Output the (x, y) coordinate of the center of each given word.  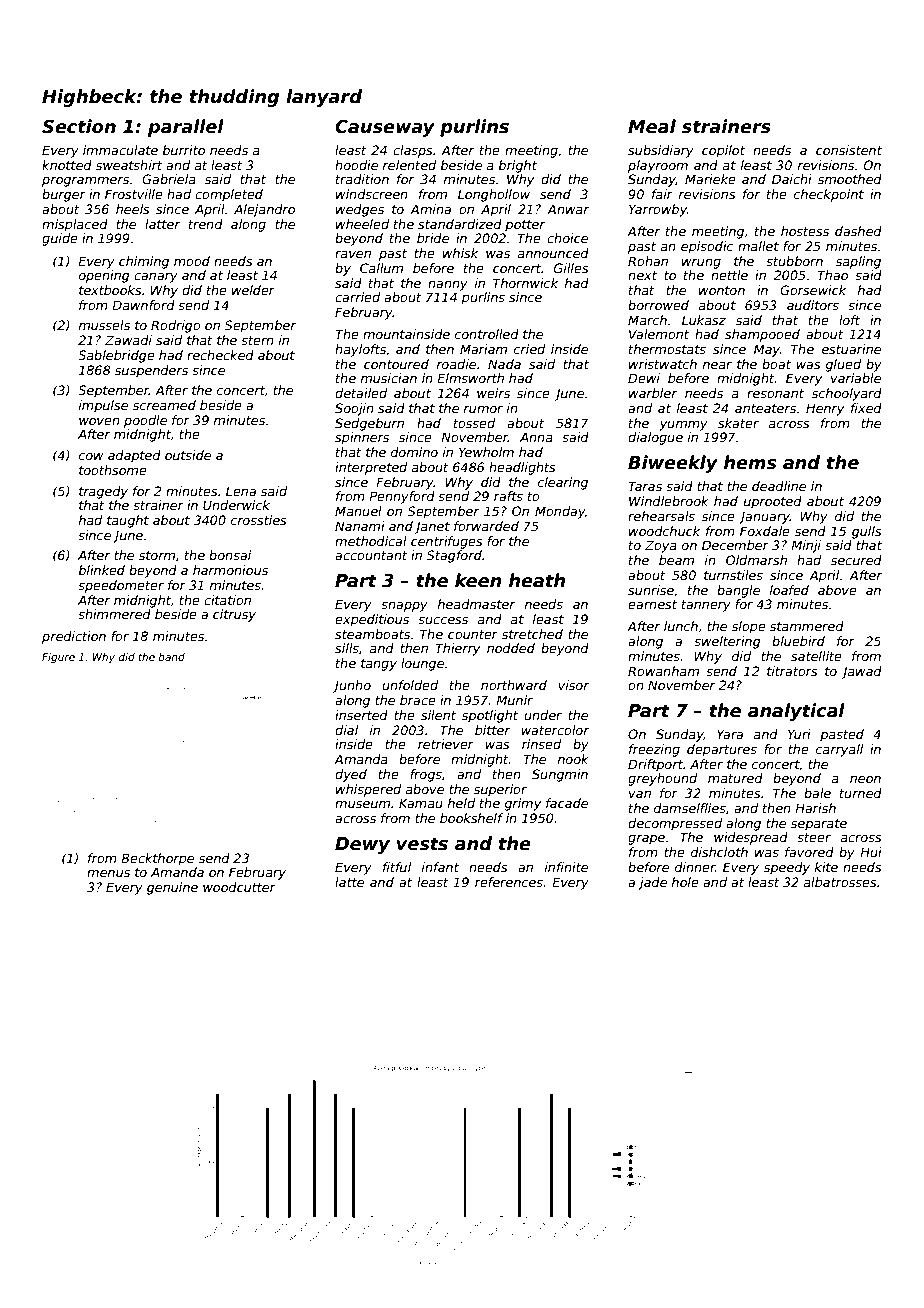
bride (433, 238)
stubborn (794, 261)
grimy (523, 804)
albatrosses (840, 882)
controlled (487, 334)
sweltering (727, 642)
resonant (775, 393)
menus (108, 873)
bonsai (230, 555)
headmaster (476, 604)
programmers (85, 182)
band (171, 657)
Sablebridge (116, 356)
